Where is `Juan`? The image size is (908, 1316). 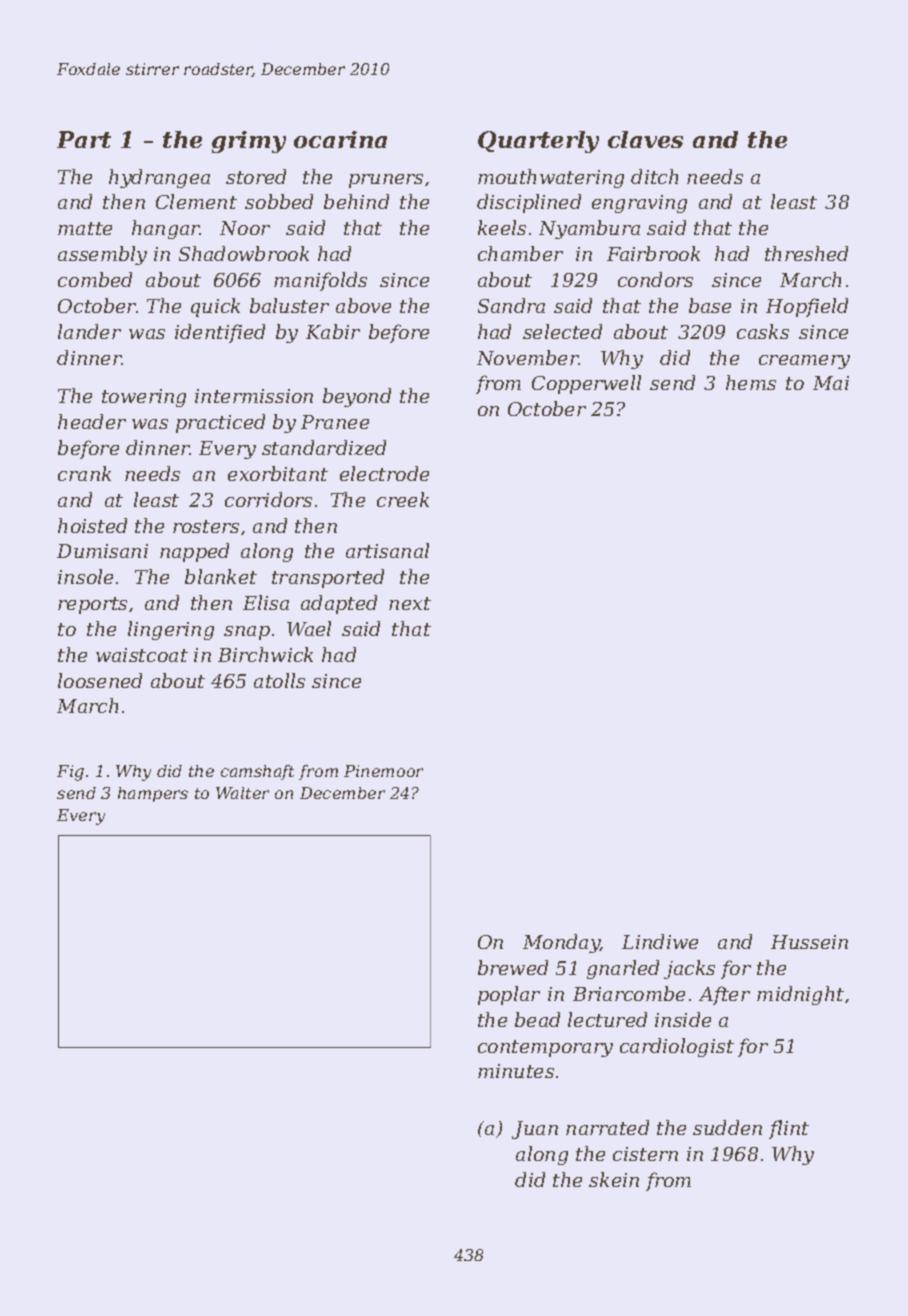 Juan is located at coordinates (535, 1130).
